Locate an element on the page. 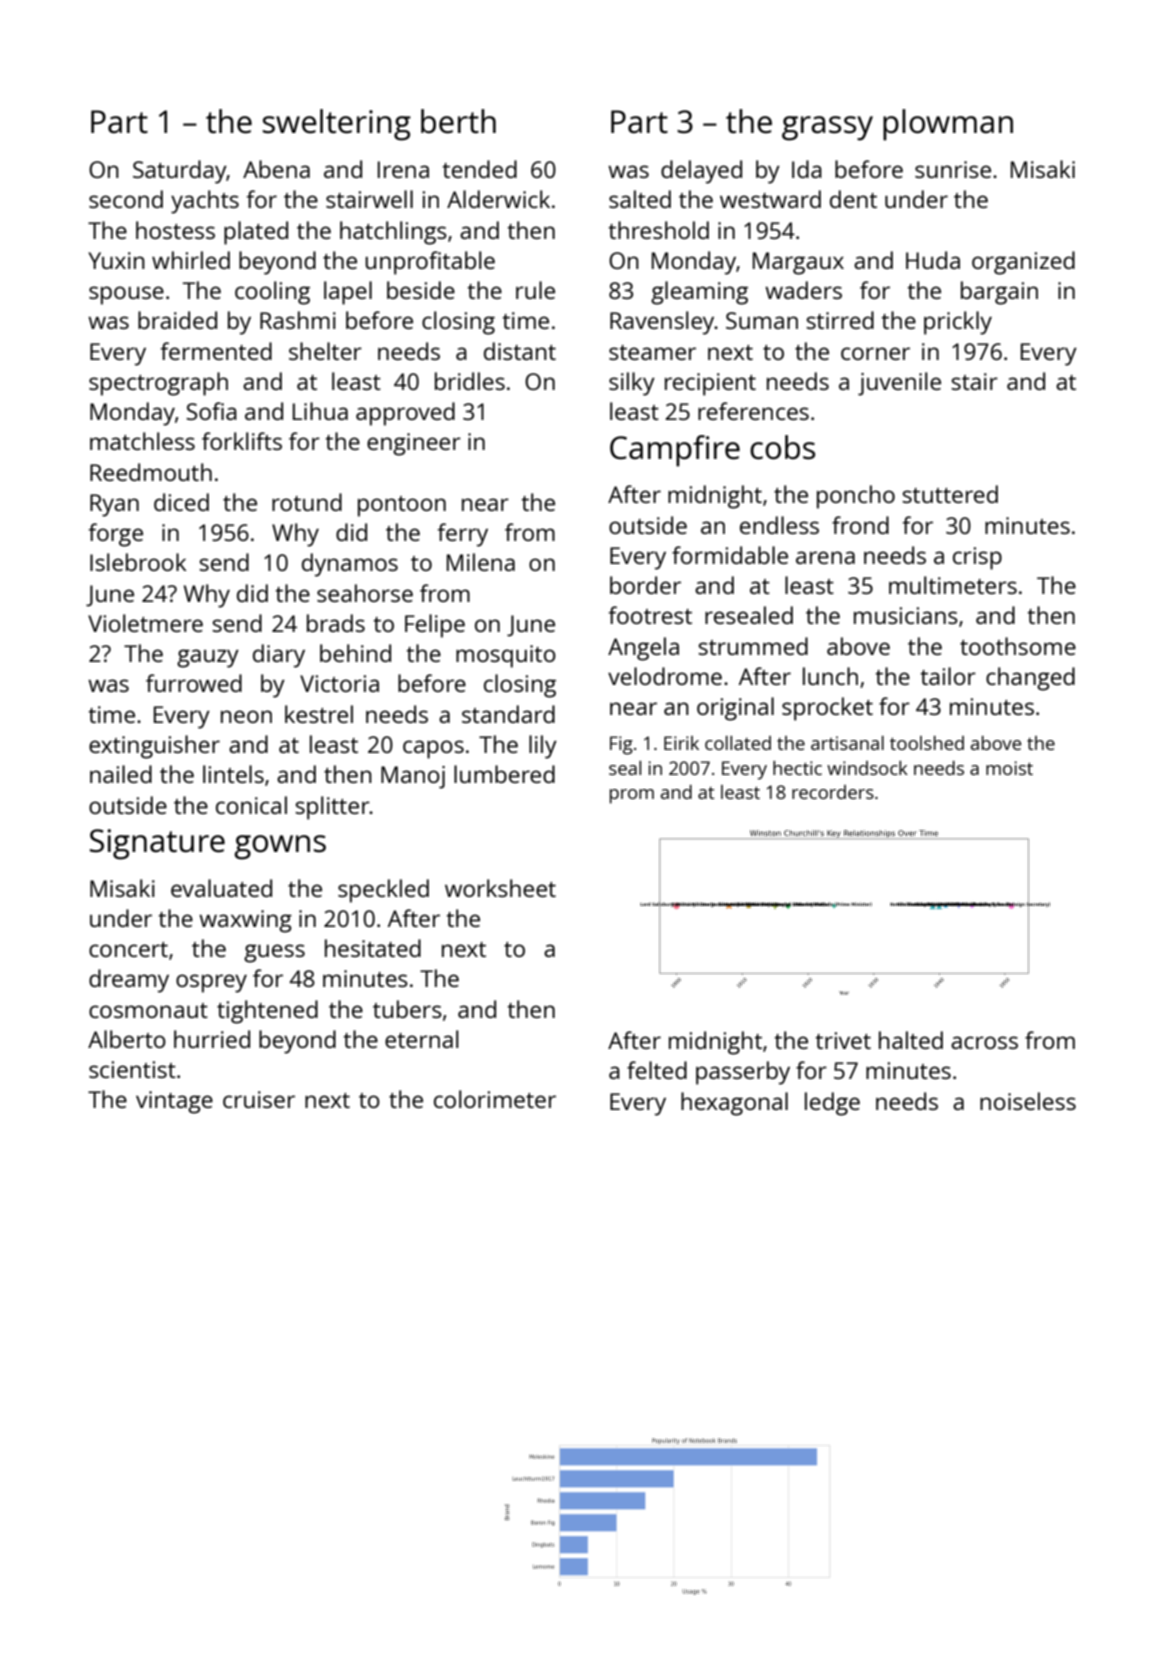 The image size is (1165, 1654). juvenile is located at coordinates (899, 384).
